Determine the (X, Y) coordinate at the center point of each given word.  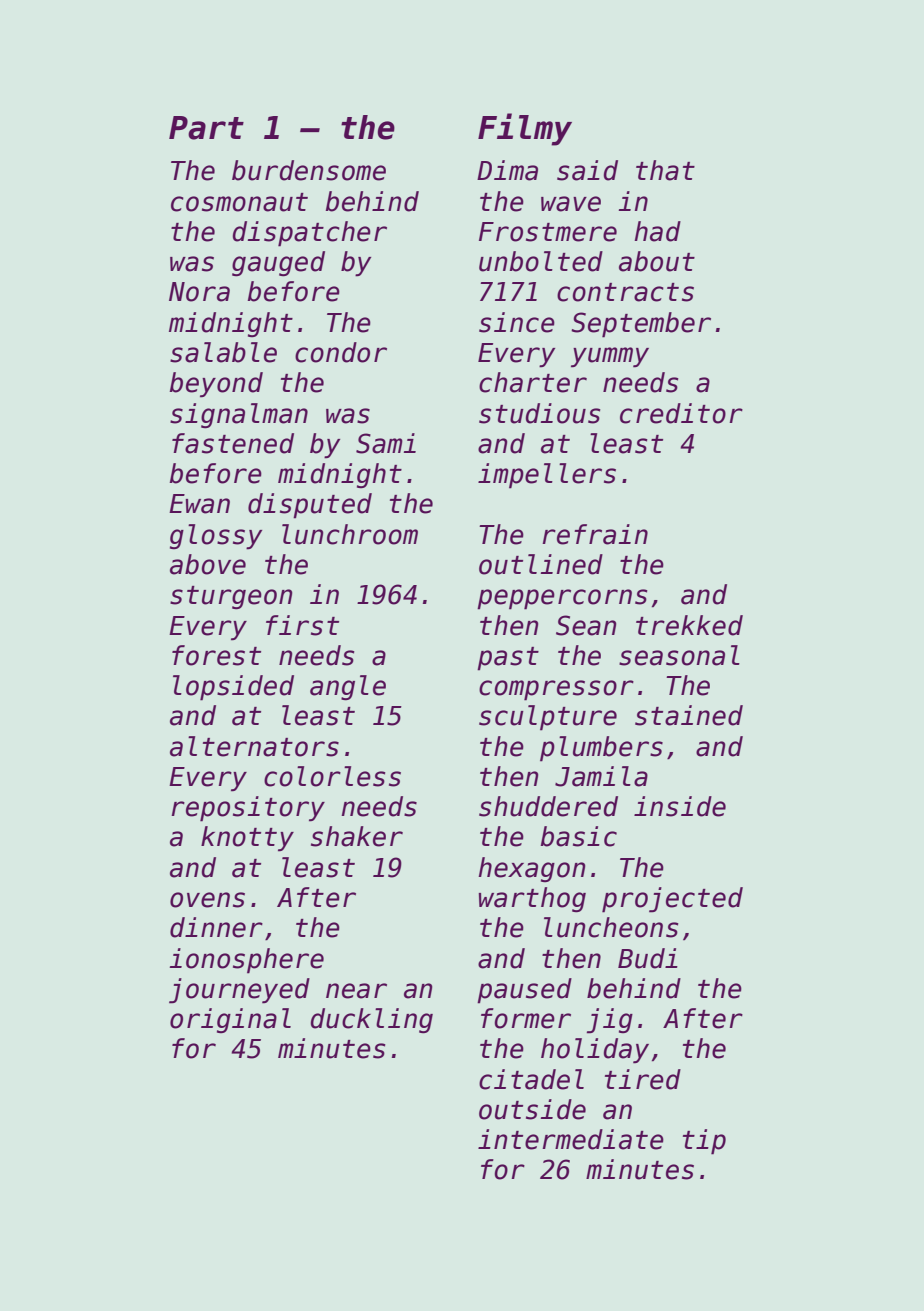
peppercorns (562, 599)
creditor (681, 413)
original (230, 1021)
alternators (254, 746)
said (587, 170)
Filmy (525, 129)
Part (206, 128)
